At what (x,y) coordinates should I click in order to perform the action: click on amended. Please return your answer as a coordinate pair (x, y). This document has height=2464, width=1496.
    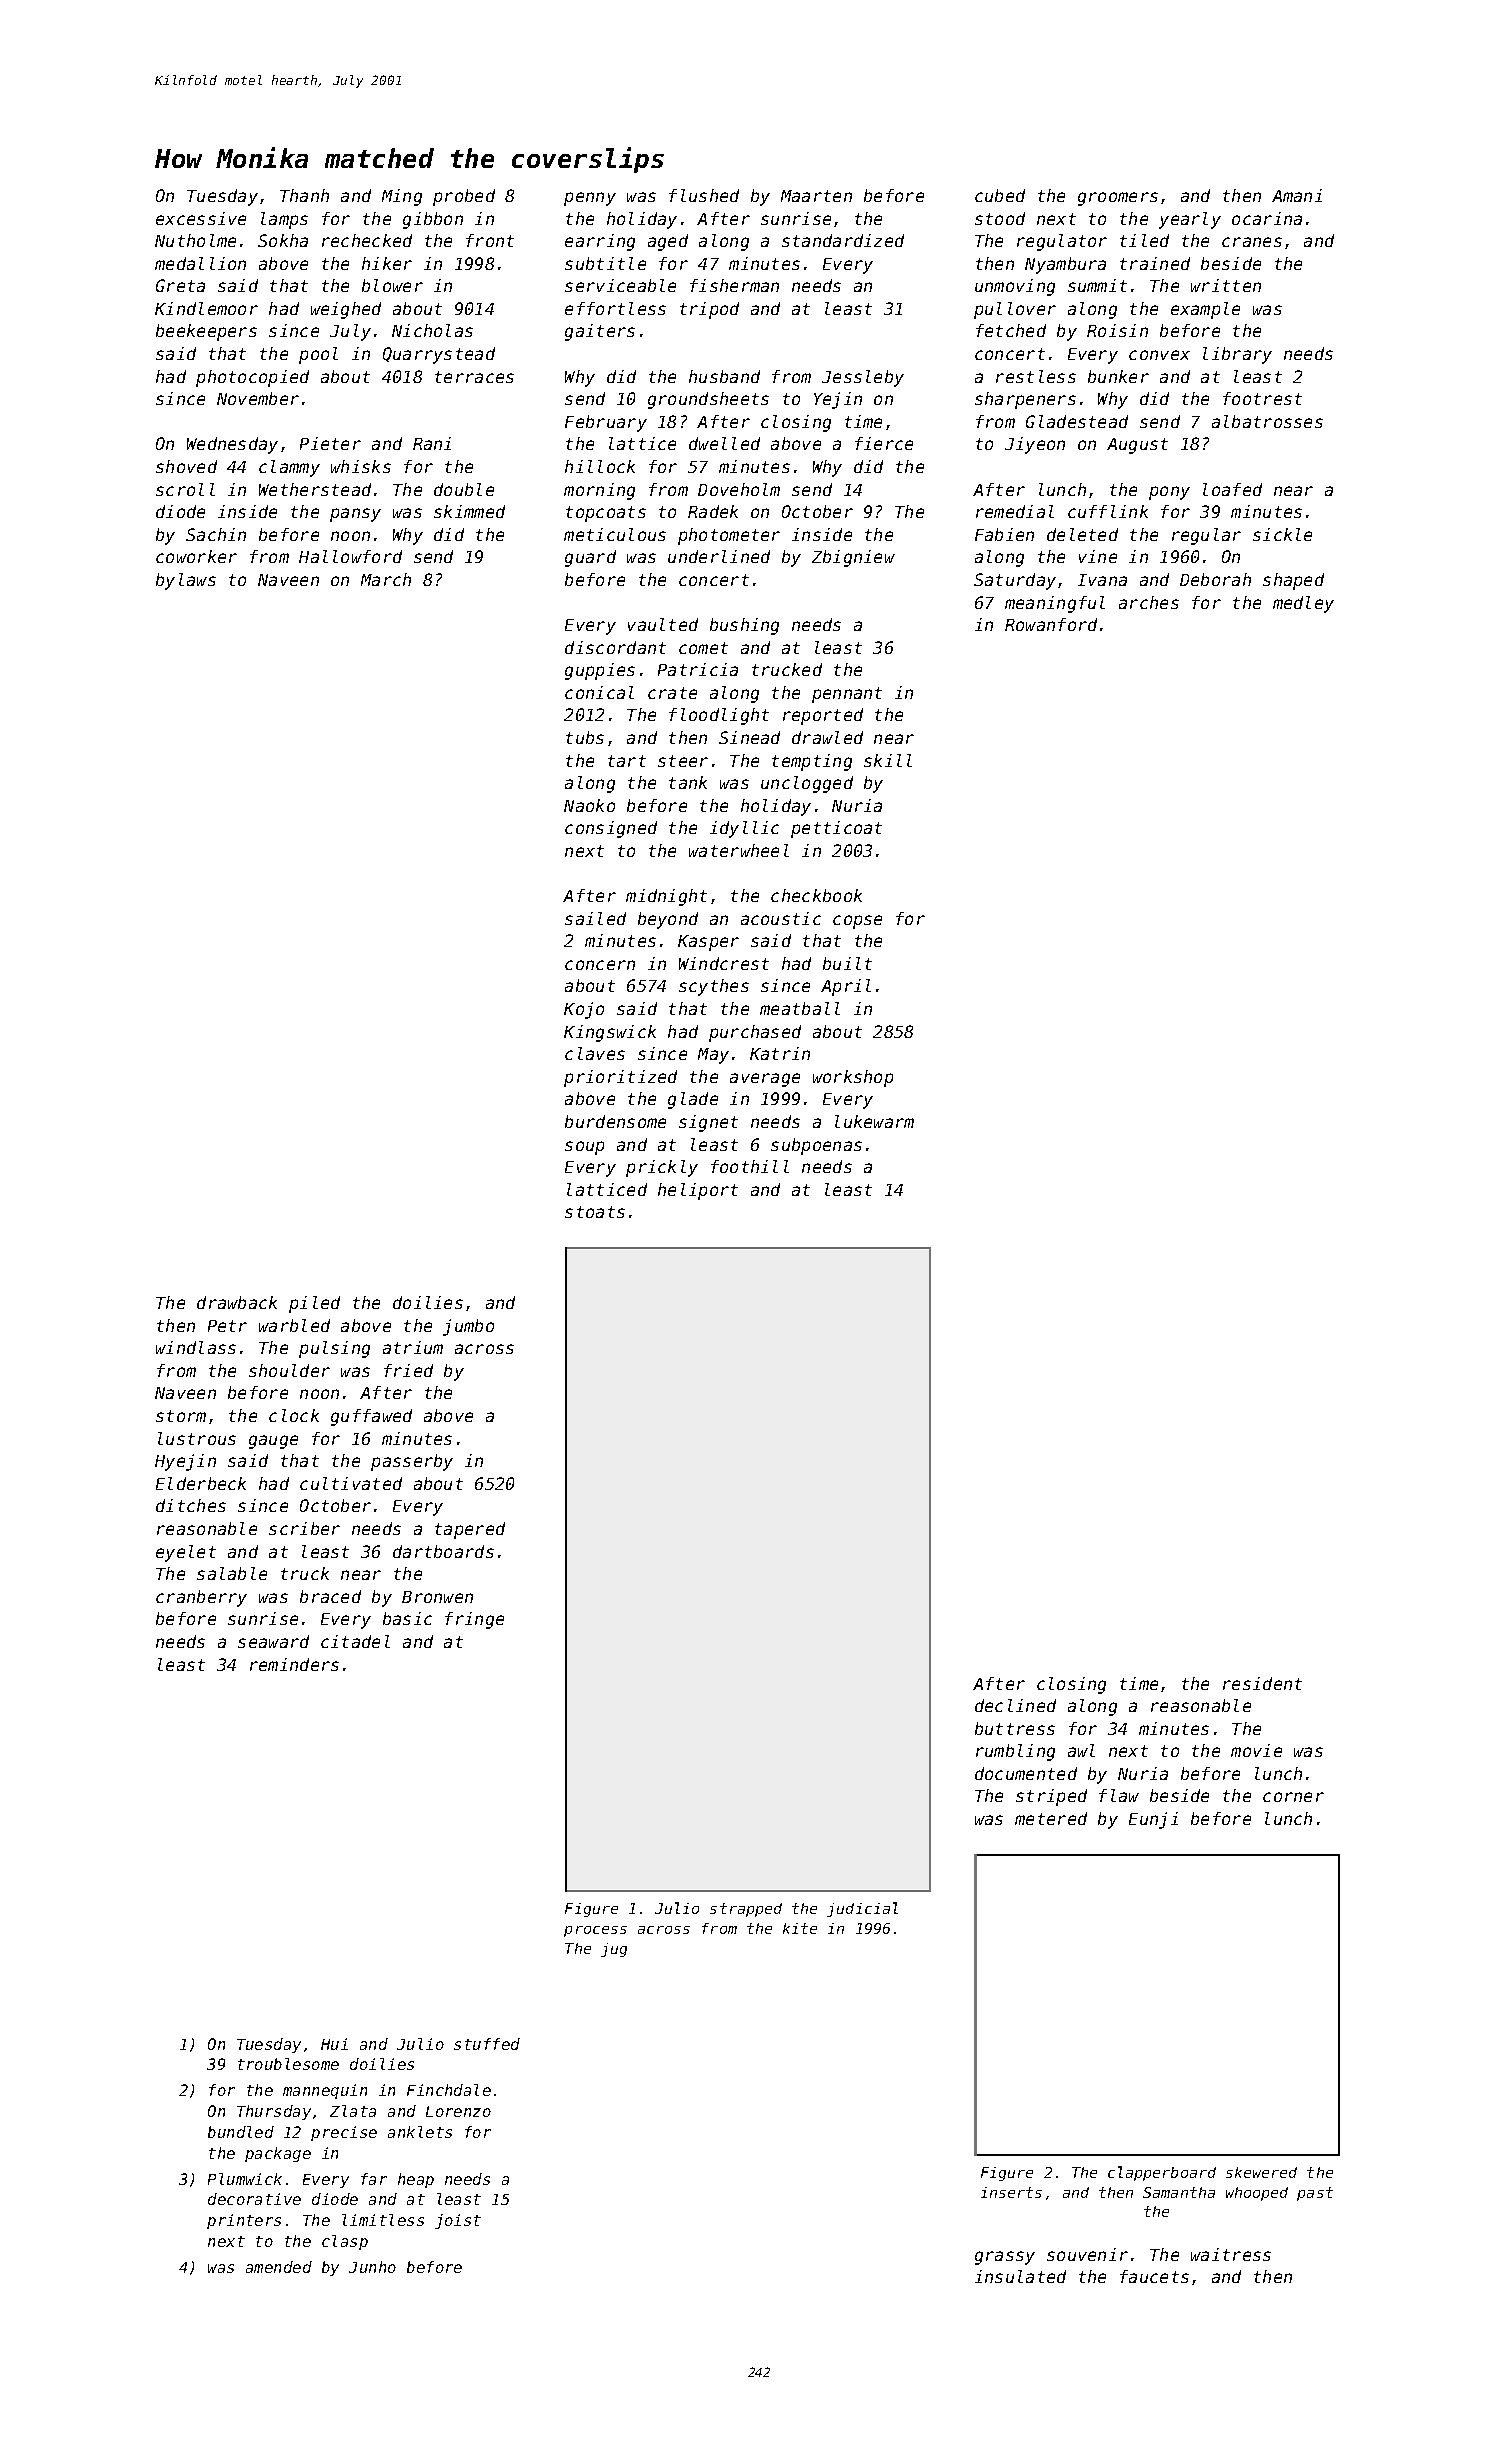
    Looking at the image, I should click on (279, 2267).
